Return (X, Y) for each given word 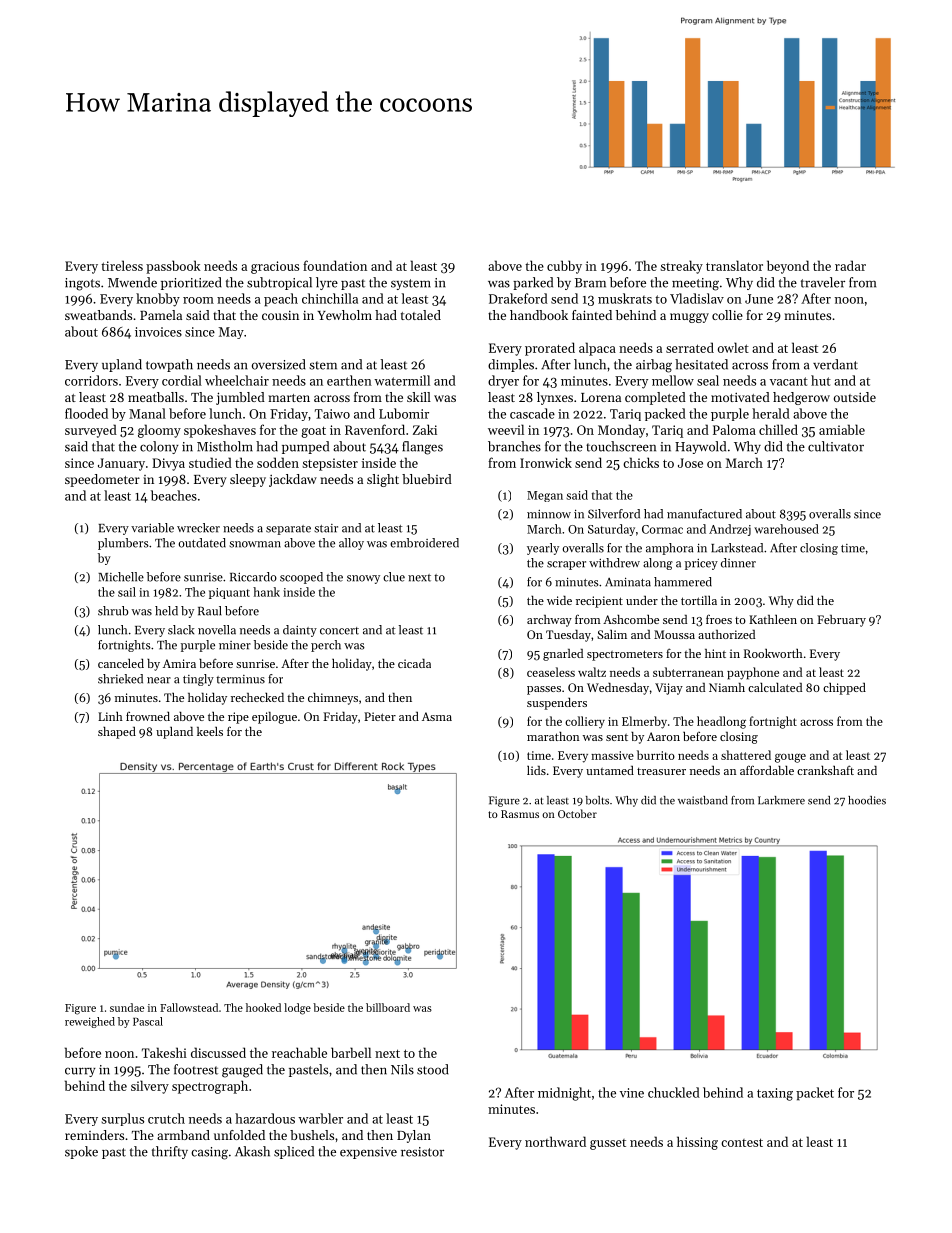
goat (313, 432)
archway (549, 621)
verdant (835, 364)
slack (181, 630)
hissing (697, 1143)
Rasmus (520, 814)
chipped (844, 689)
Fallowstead (189, 1007)
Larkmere (781, 800)
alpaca (597, 349)
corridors (91, 380)
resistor (422, 1152)
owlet (733, 347)
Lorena (601, 397)
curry (80, 1072)
